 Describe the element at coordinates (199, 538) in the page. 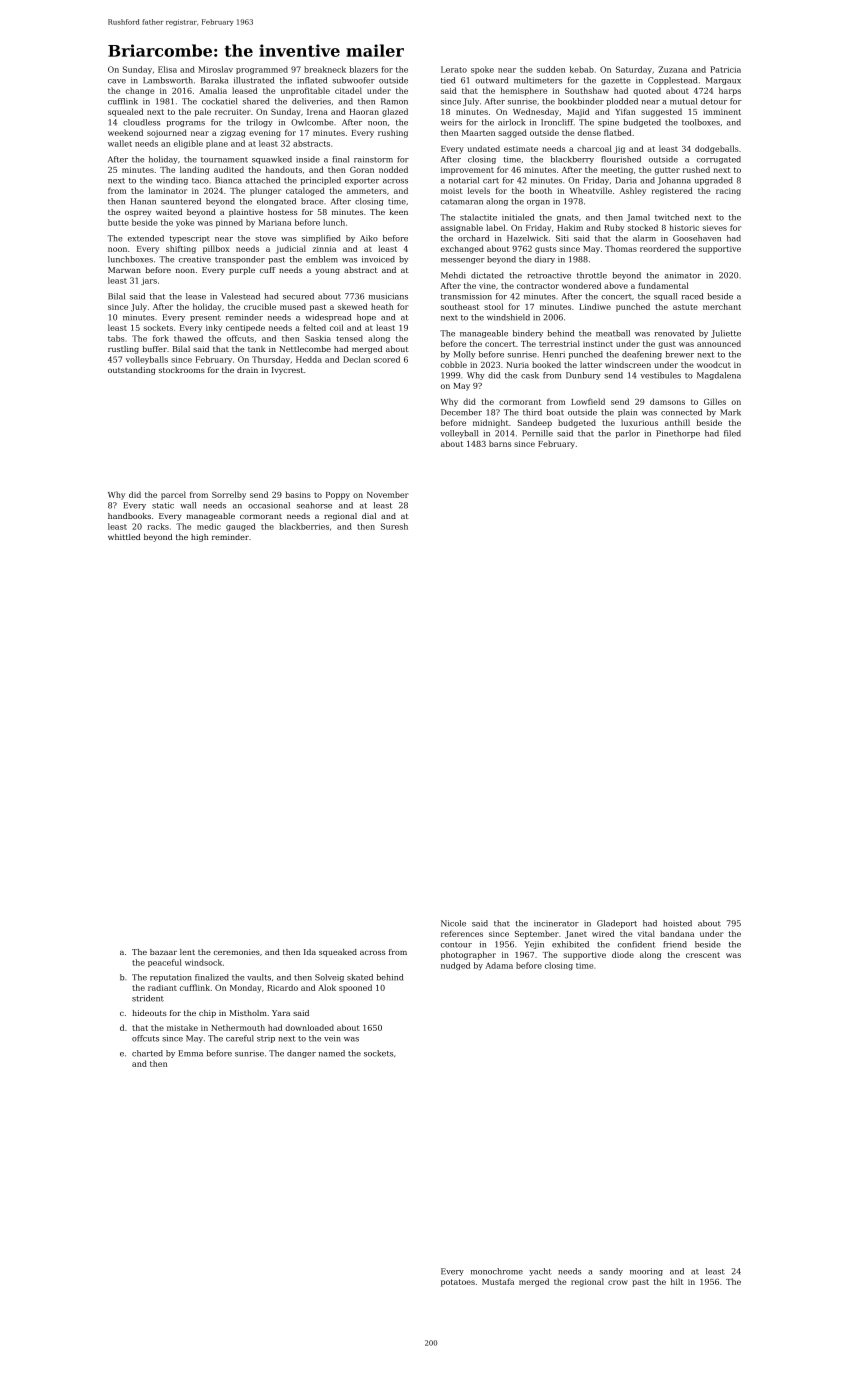

I see `high` at that location.
